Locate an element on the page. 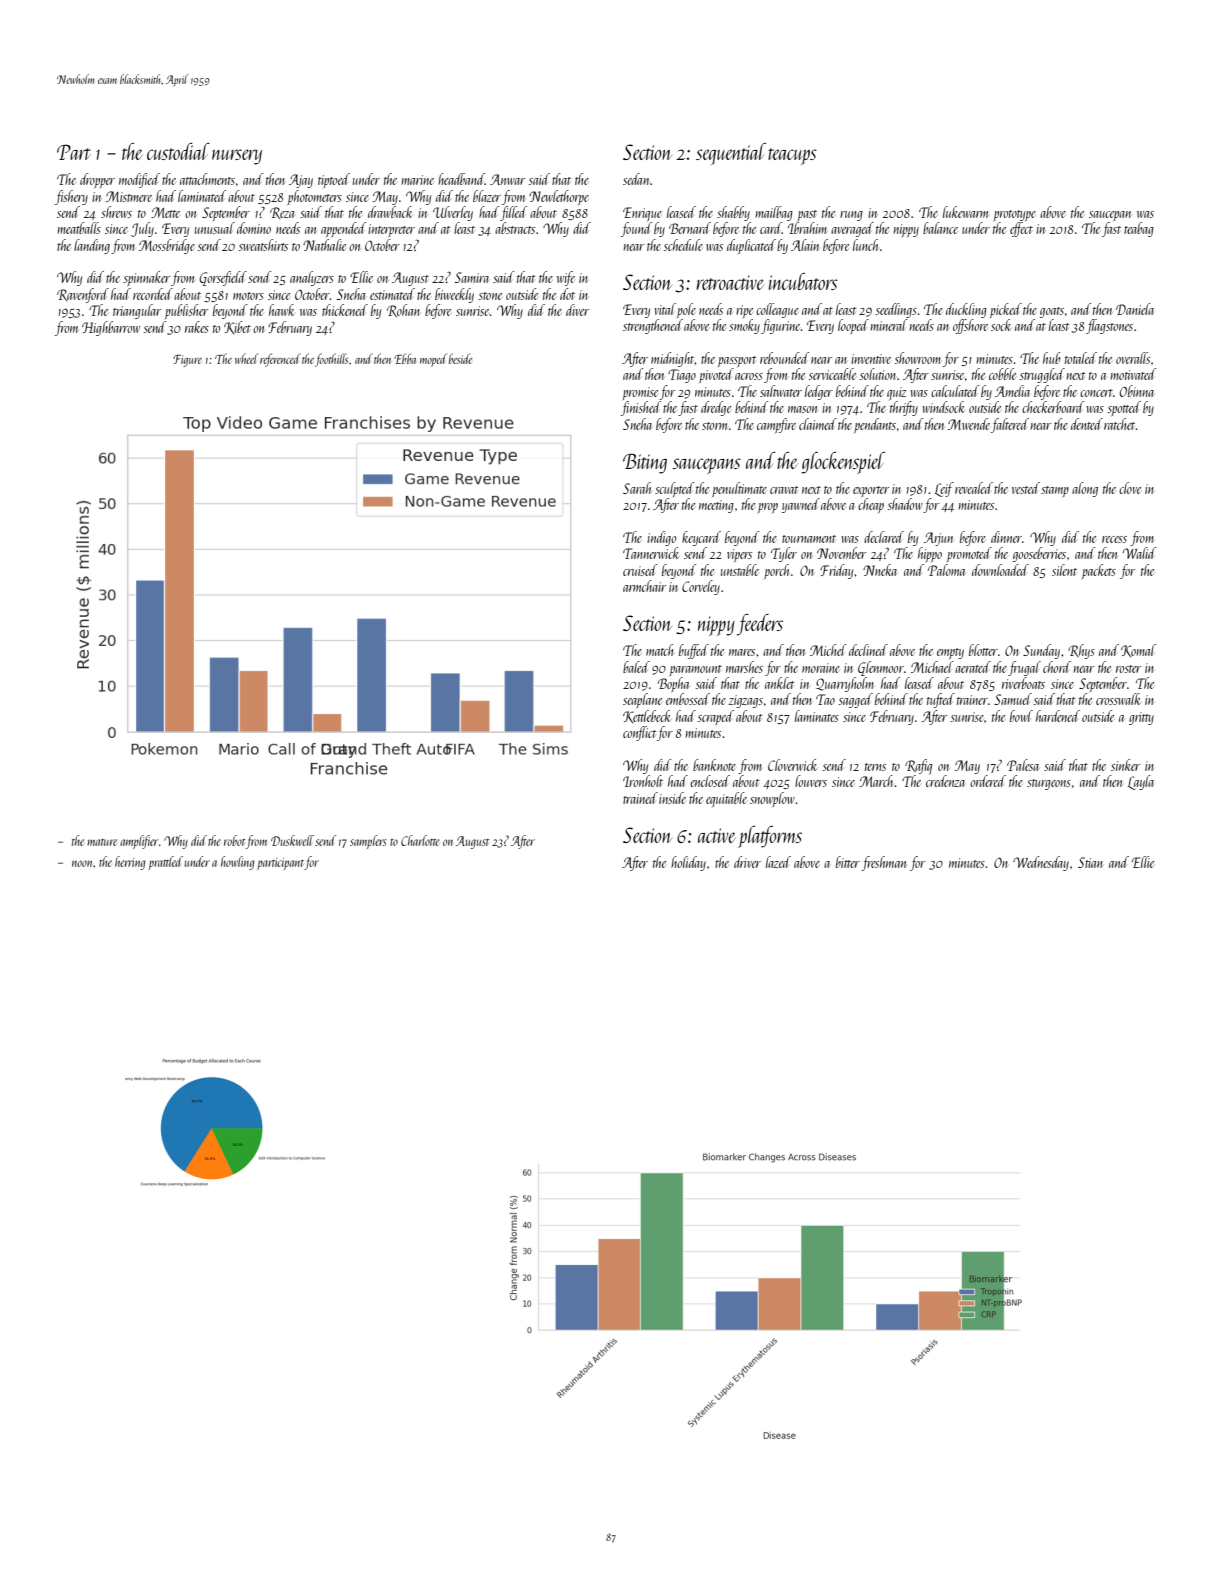  Enrique is located at coordinates (642, 214).
